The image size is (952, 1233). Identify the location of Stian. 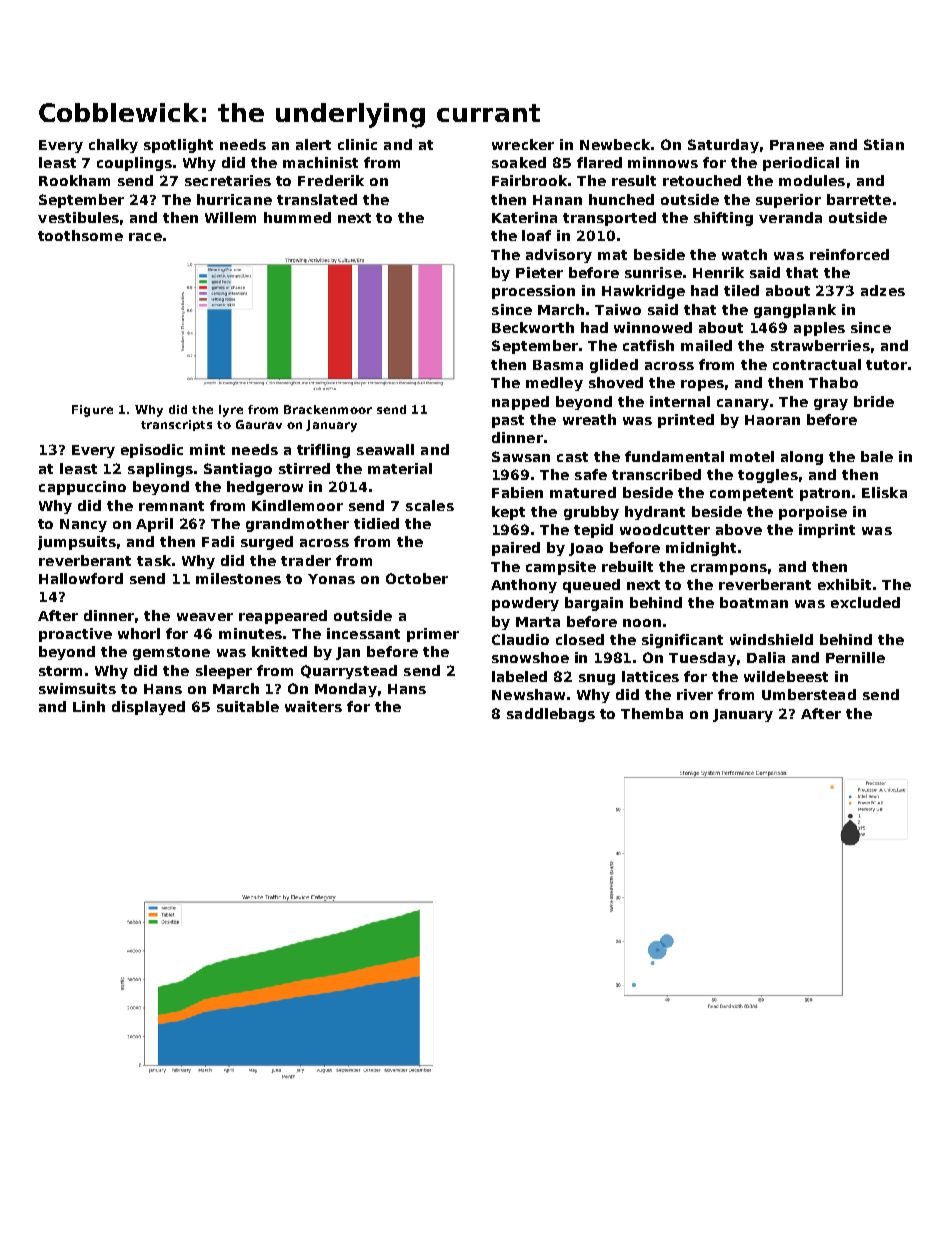
(884, 144).
